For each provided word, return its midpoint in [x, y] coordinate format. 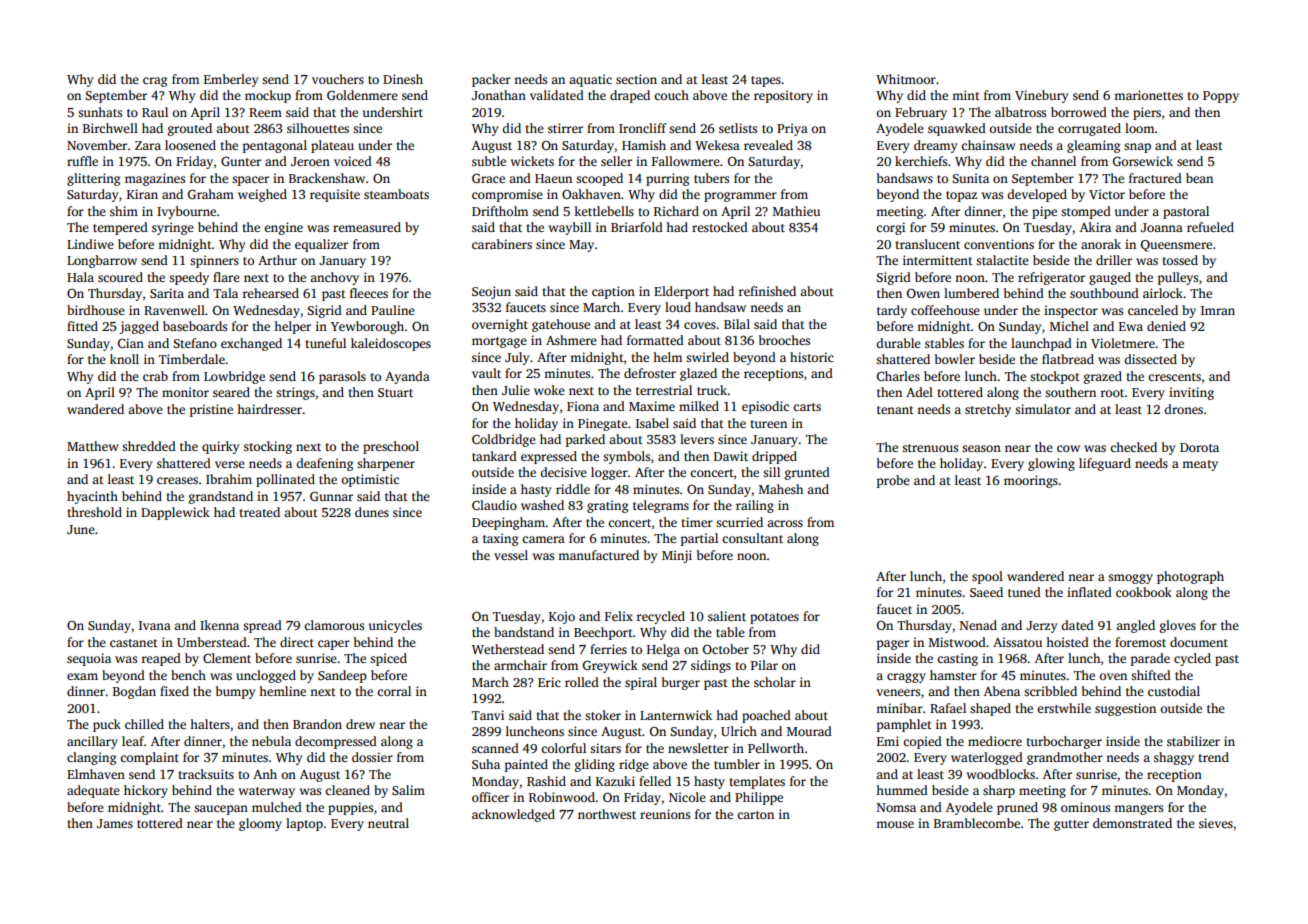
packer [491, 80]
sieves [1216, 823]
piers [1147, 113]
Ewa [1131, 326]
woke [549, 390]
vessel [511, 555]
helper [292, 327]
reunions [665, 814]
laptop [304, 824]
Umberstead [212, 642]
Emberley [231, 80]
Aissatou [1017, 642]
